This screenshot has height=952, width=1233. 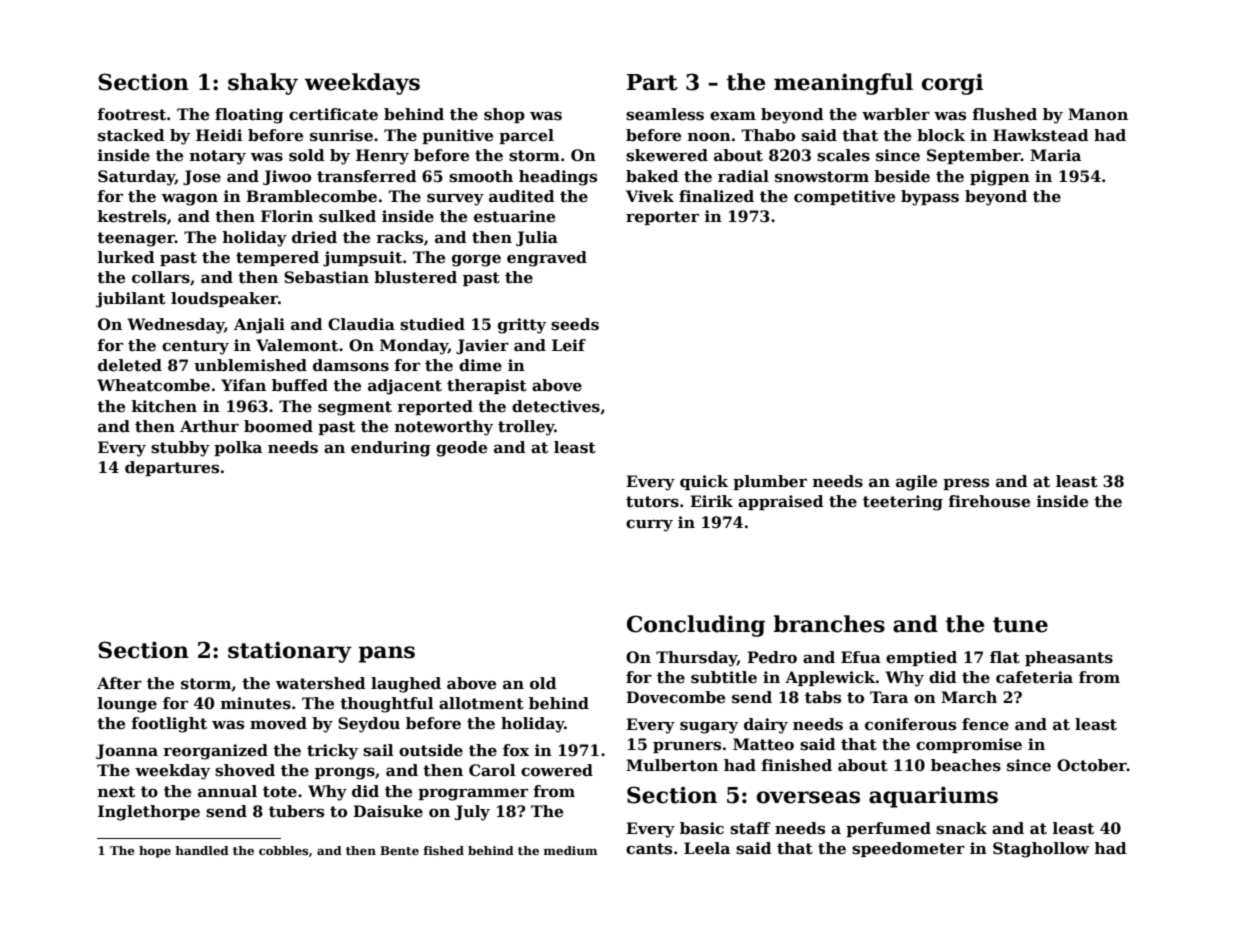 What do you see at coordinates (575, 324) in the screenshot?
I see `seeds` at bounding box center [575, 324].
